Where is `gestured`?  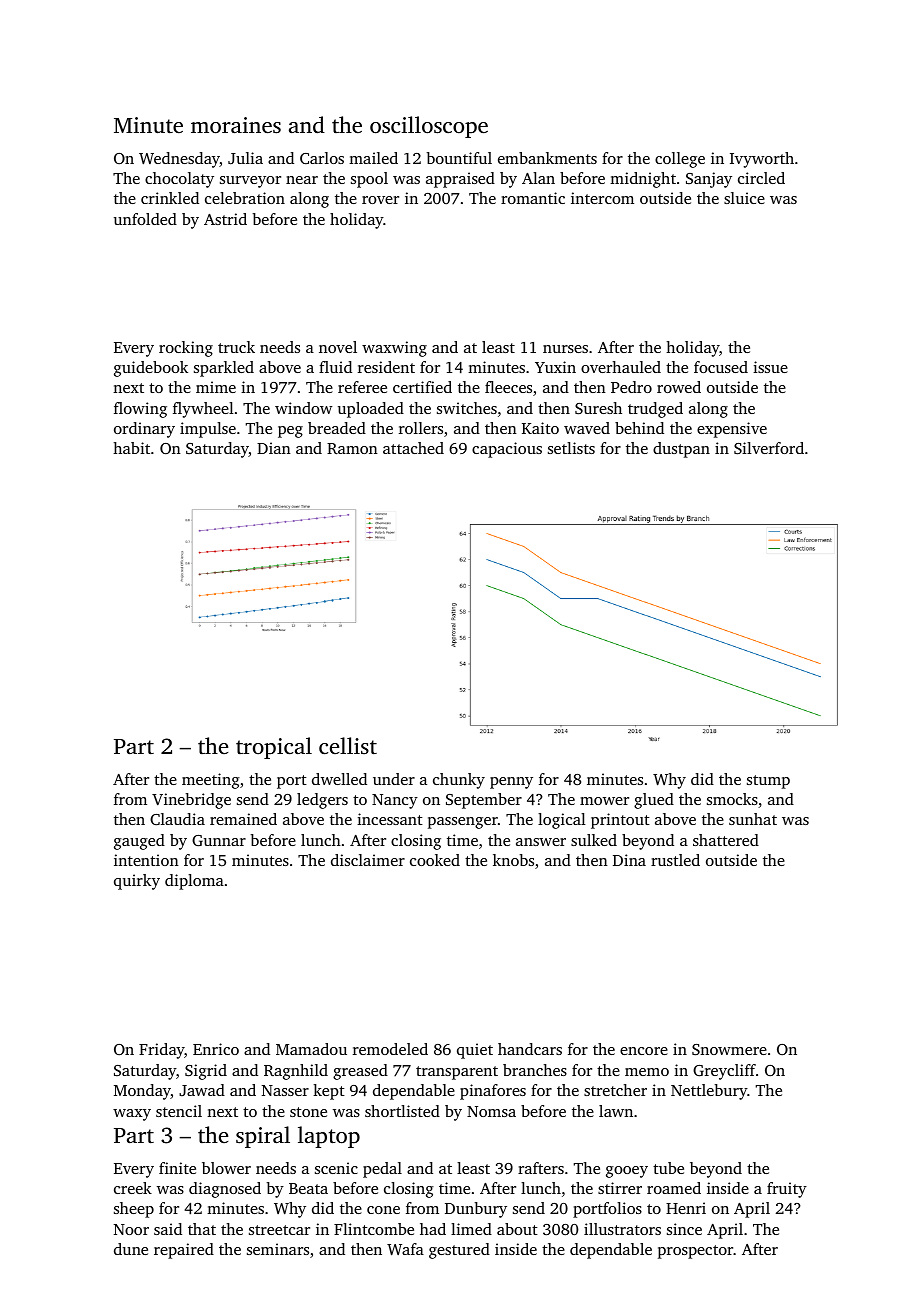
gestured is located at coordinates (459, 1251).
